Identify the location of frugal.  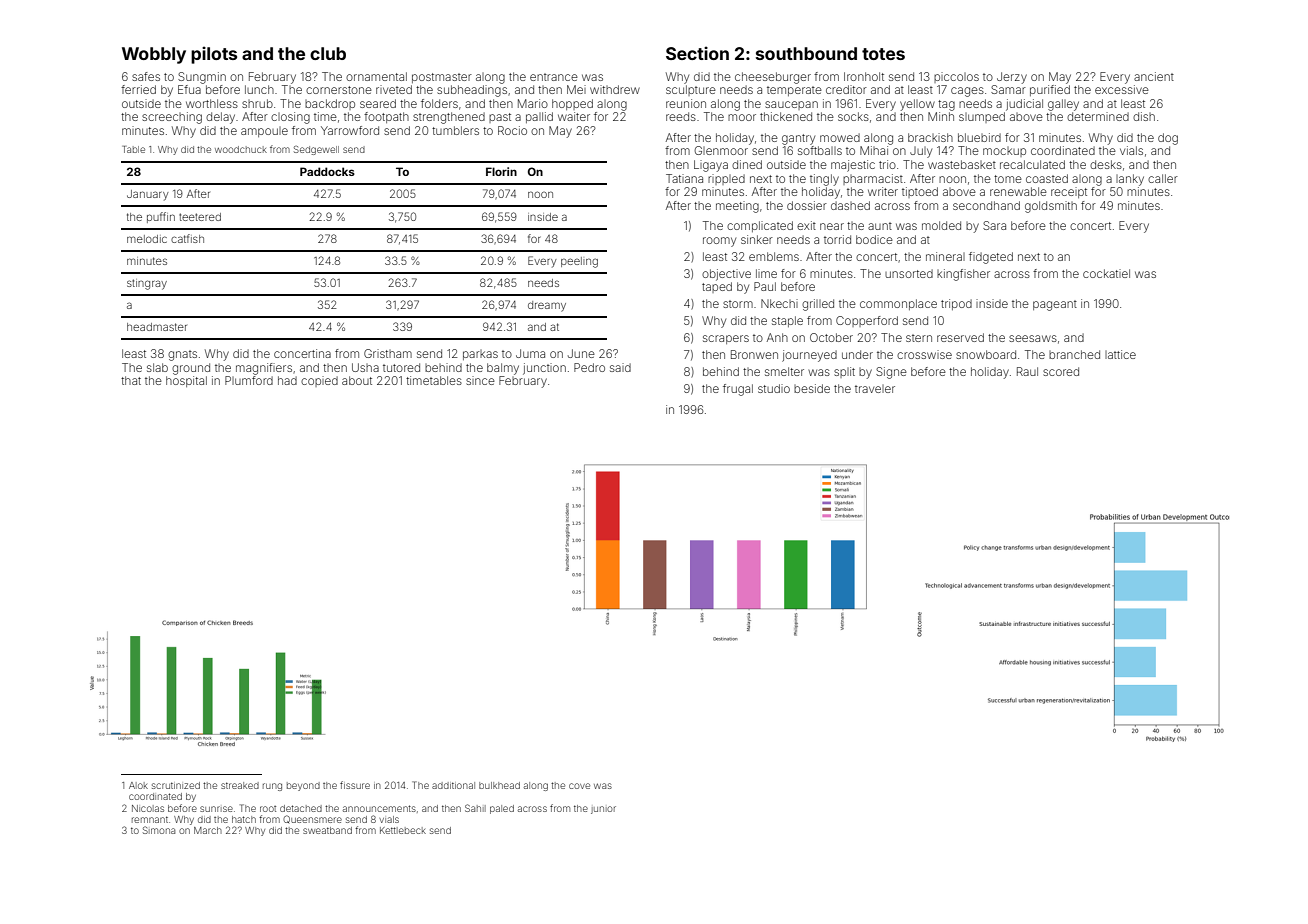
(738, 390).
